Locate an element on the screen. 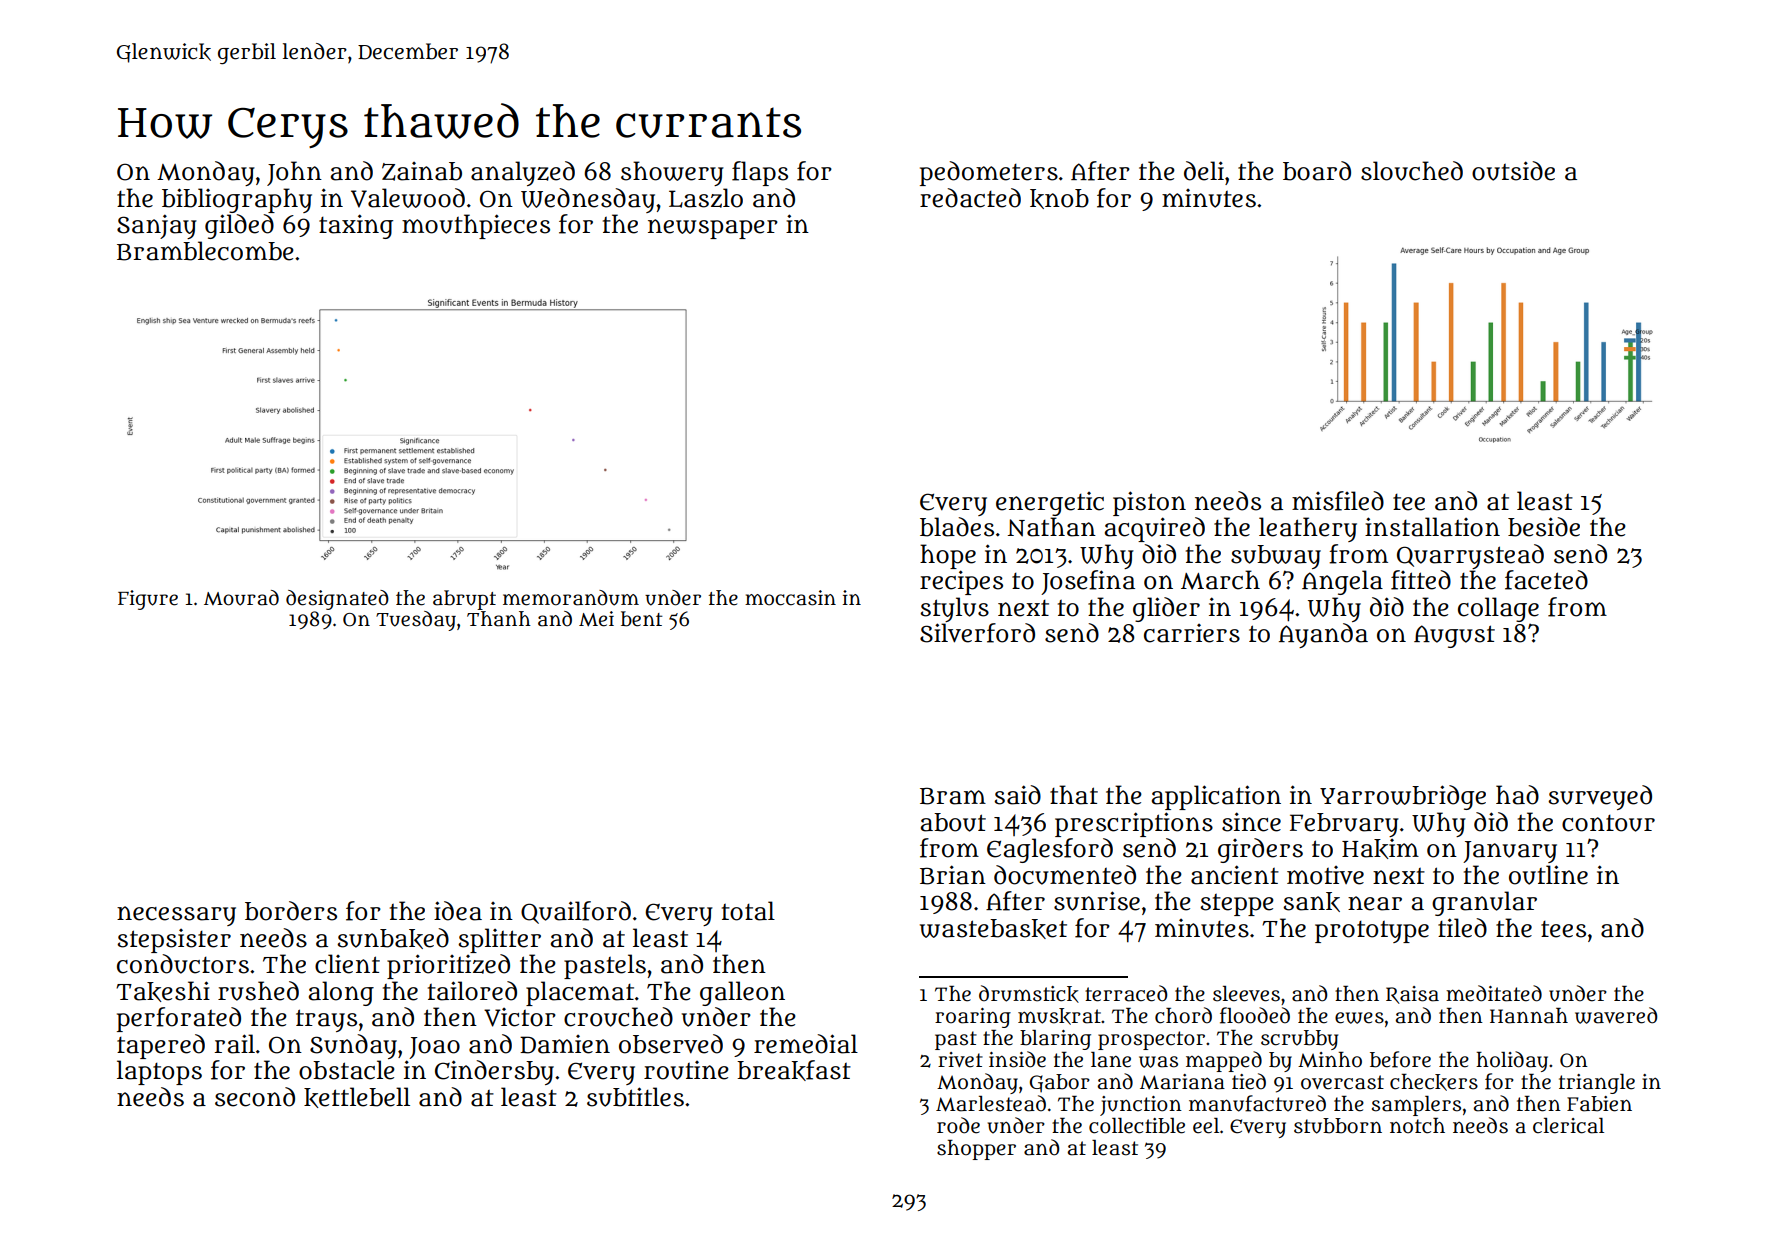 The height and width of the screenshot is (1260, 1782). pedometers is located at coordinates (989, 173).
